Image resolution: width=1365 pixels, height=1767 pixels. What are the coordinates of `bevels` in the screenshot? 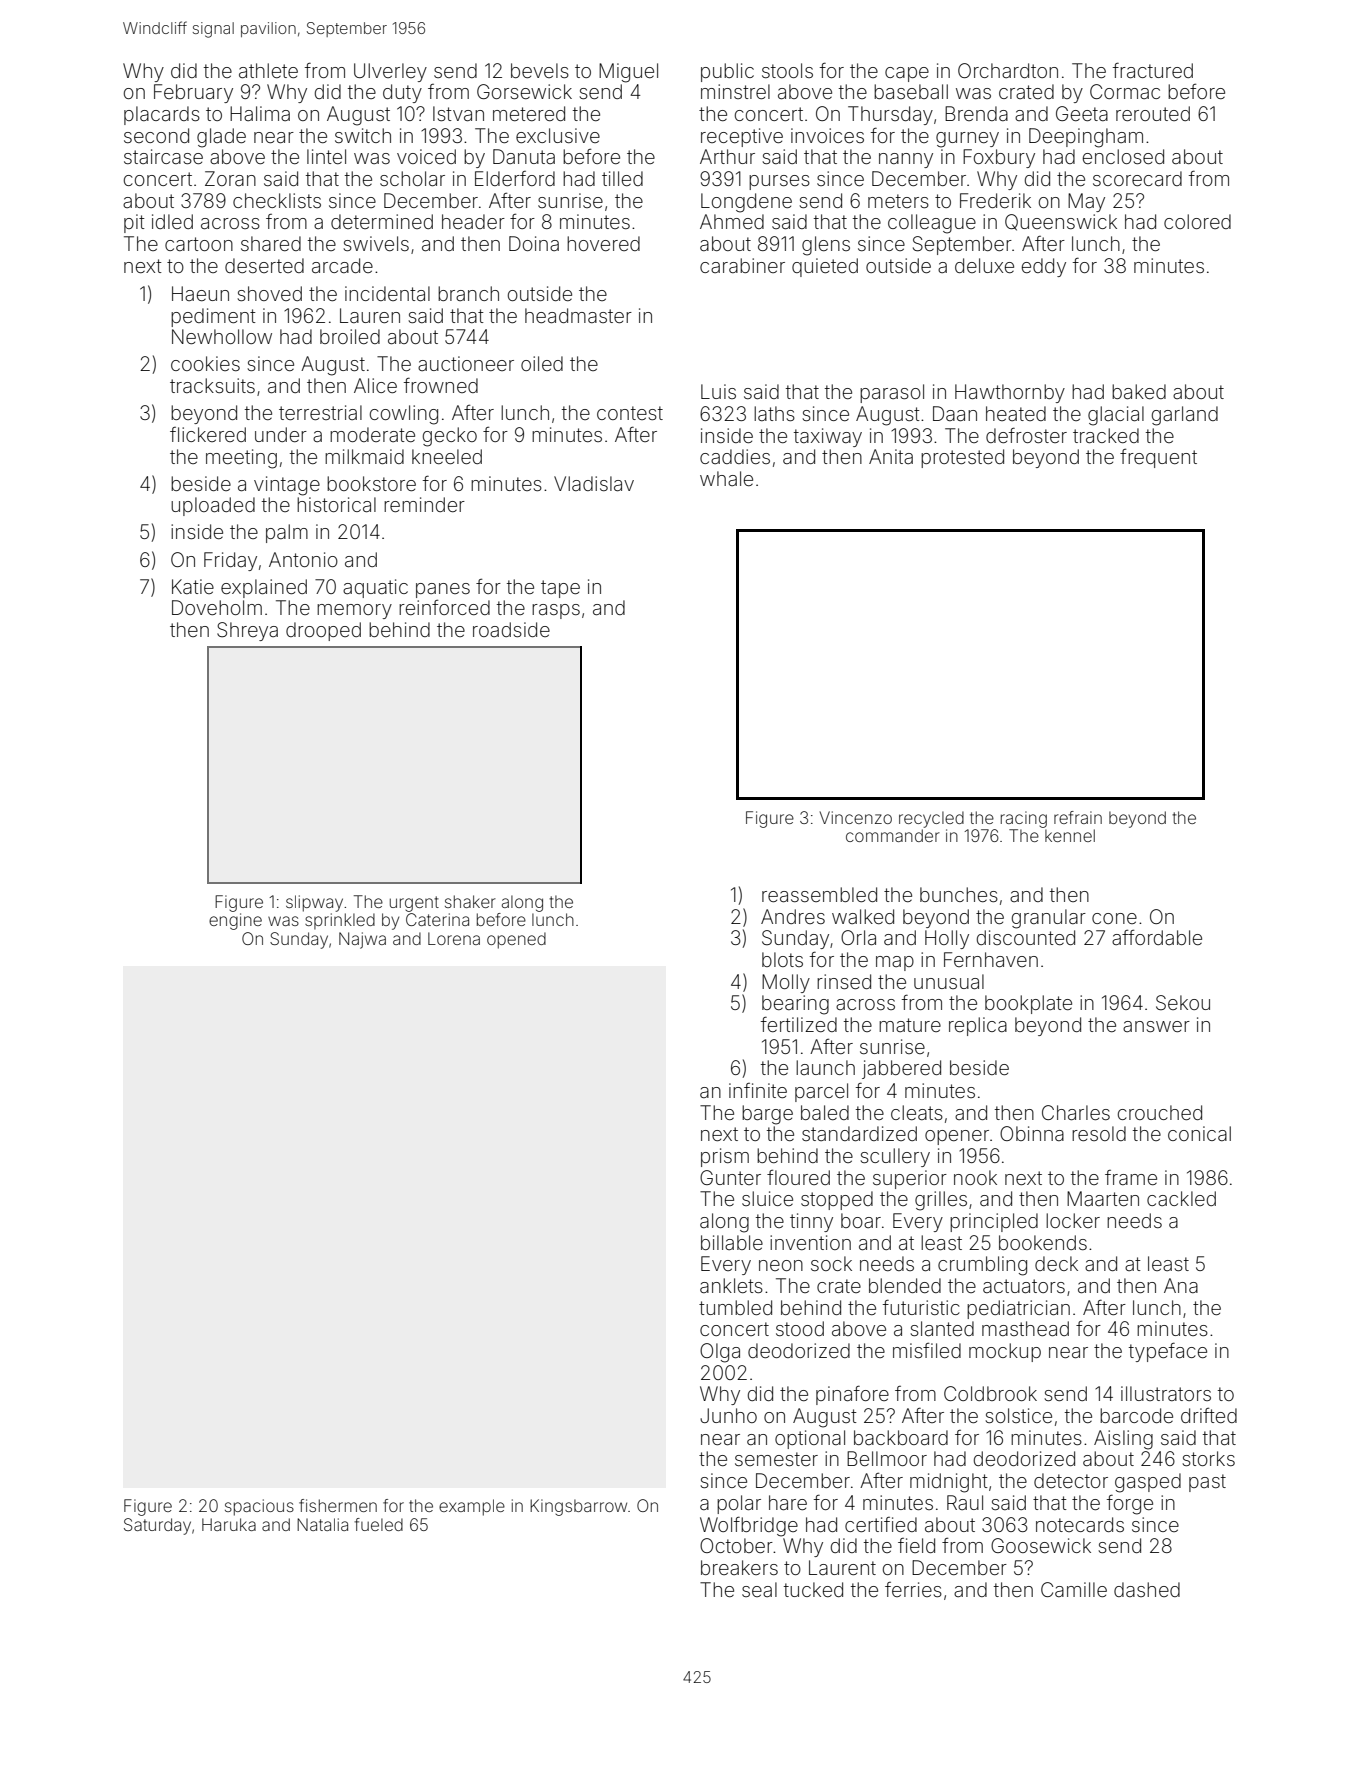 It's located at (540, 70).
